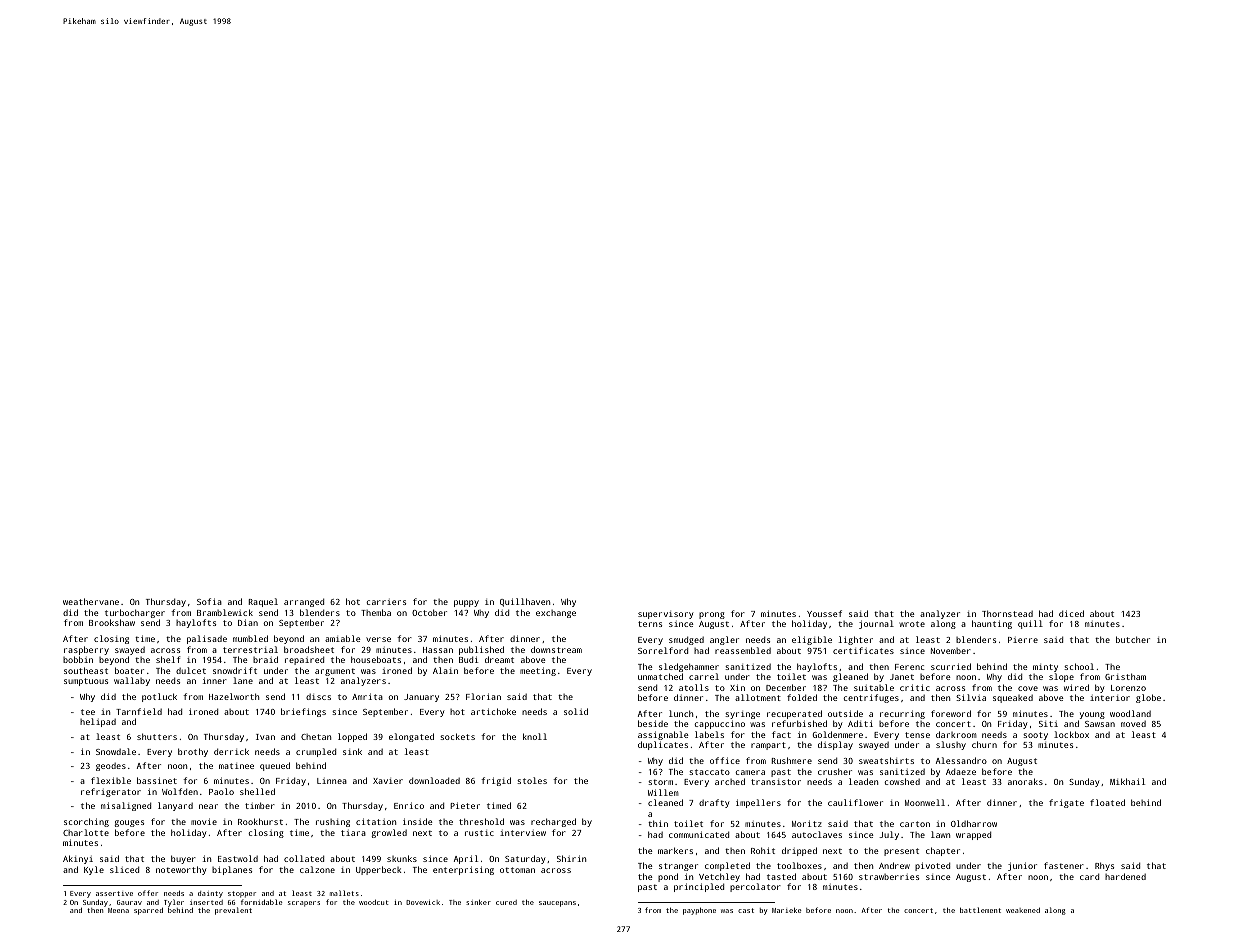  Describe the element at coordinates (1061, 677) in the screenshot. I see `slope` at that location.
